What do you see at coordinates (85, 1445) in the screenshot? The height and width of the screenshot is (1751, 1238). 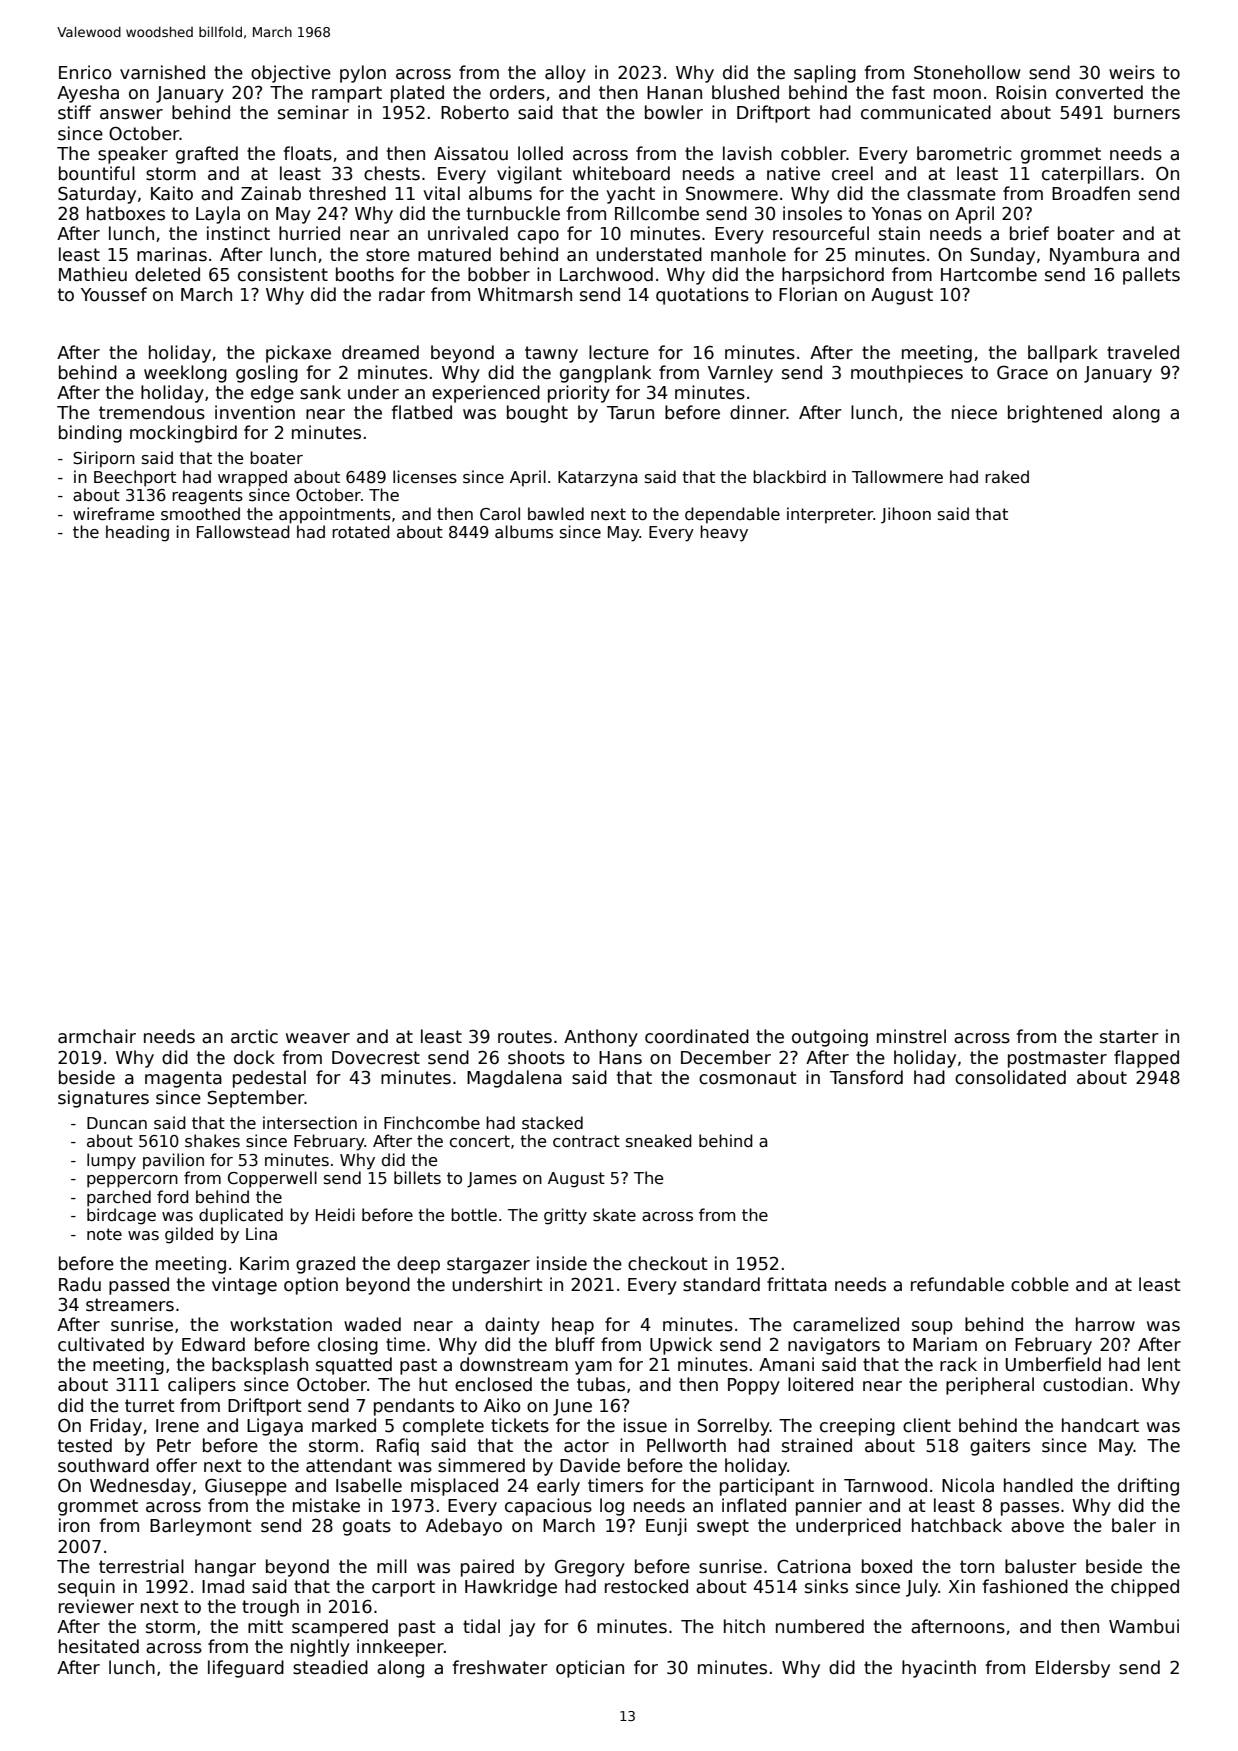 I see `tested` at bounding box center [85, 1445].
